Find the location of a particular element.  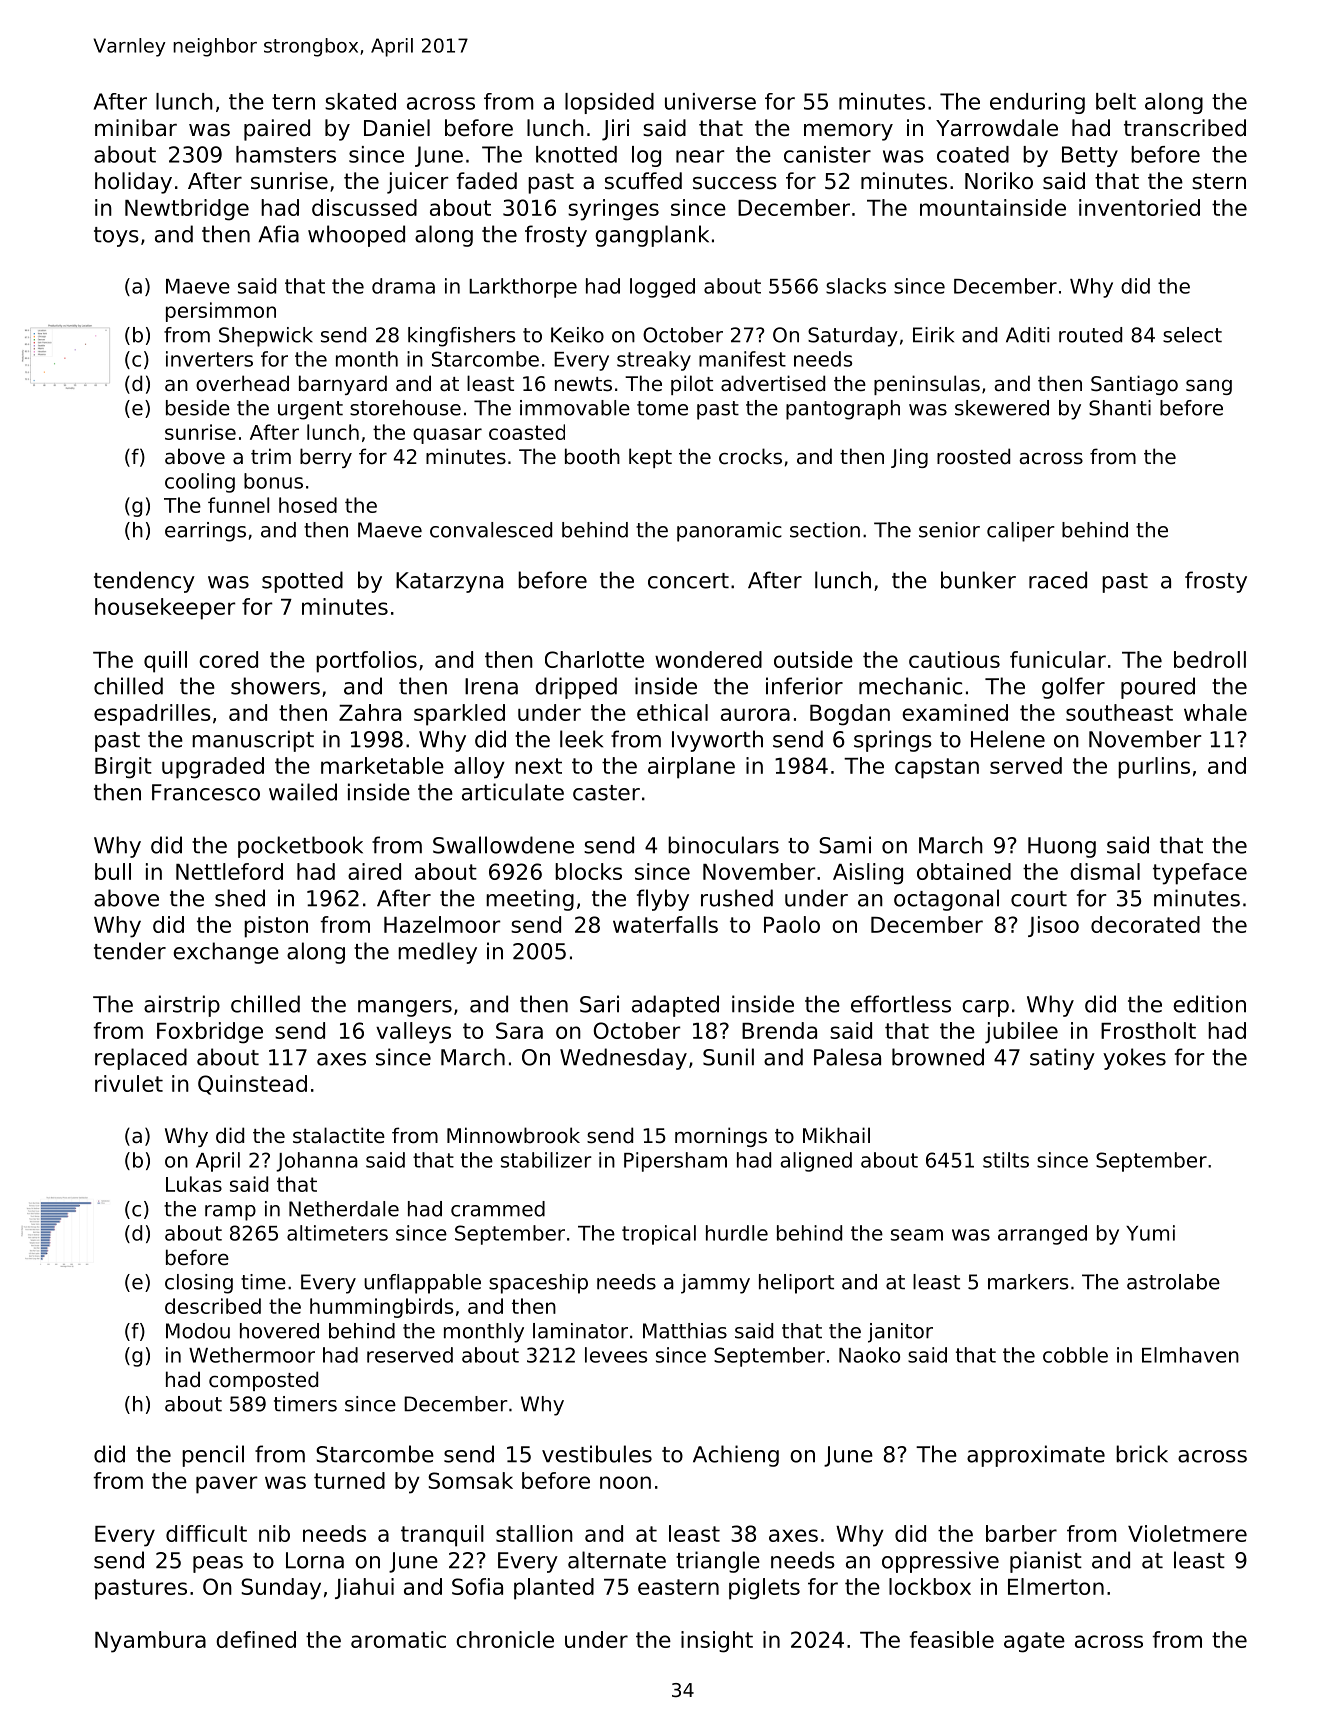

noon is located at coordinates (625, 1482).
